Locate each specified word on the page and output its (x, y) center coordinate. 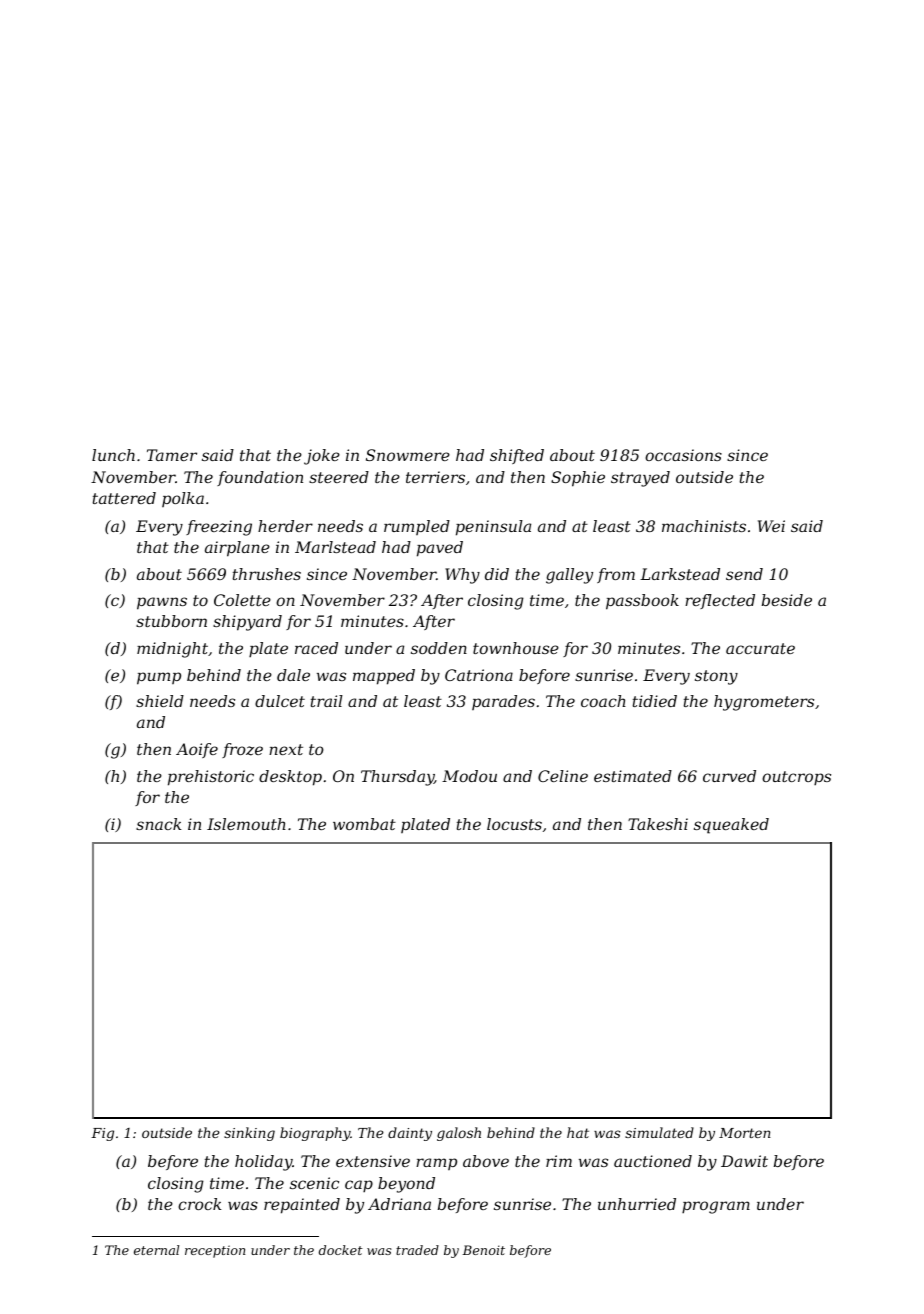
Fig (102, 1134)
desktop (290, 778)
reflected (720, 601)
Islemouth (246, 824)
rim (559, 1161)
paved (440, 549)
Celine (563, 776)
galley (569, 576)
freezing (219, 528)
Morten (745, 1133)
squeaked (731, 826)
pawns (162, 603)
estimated (633, 776)
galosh (459, 1134)
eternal (156, 1250)
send (744, 574)
